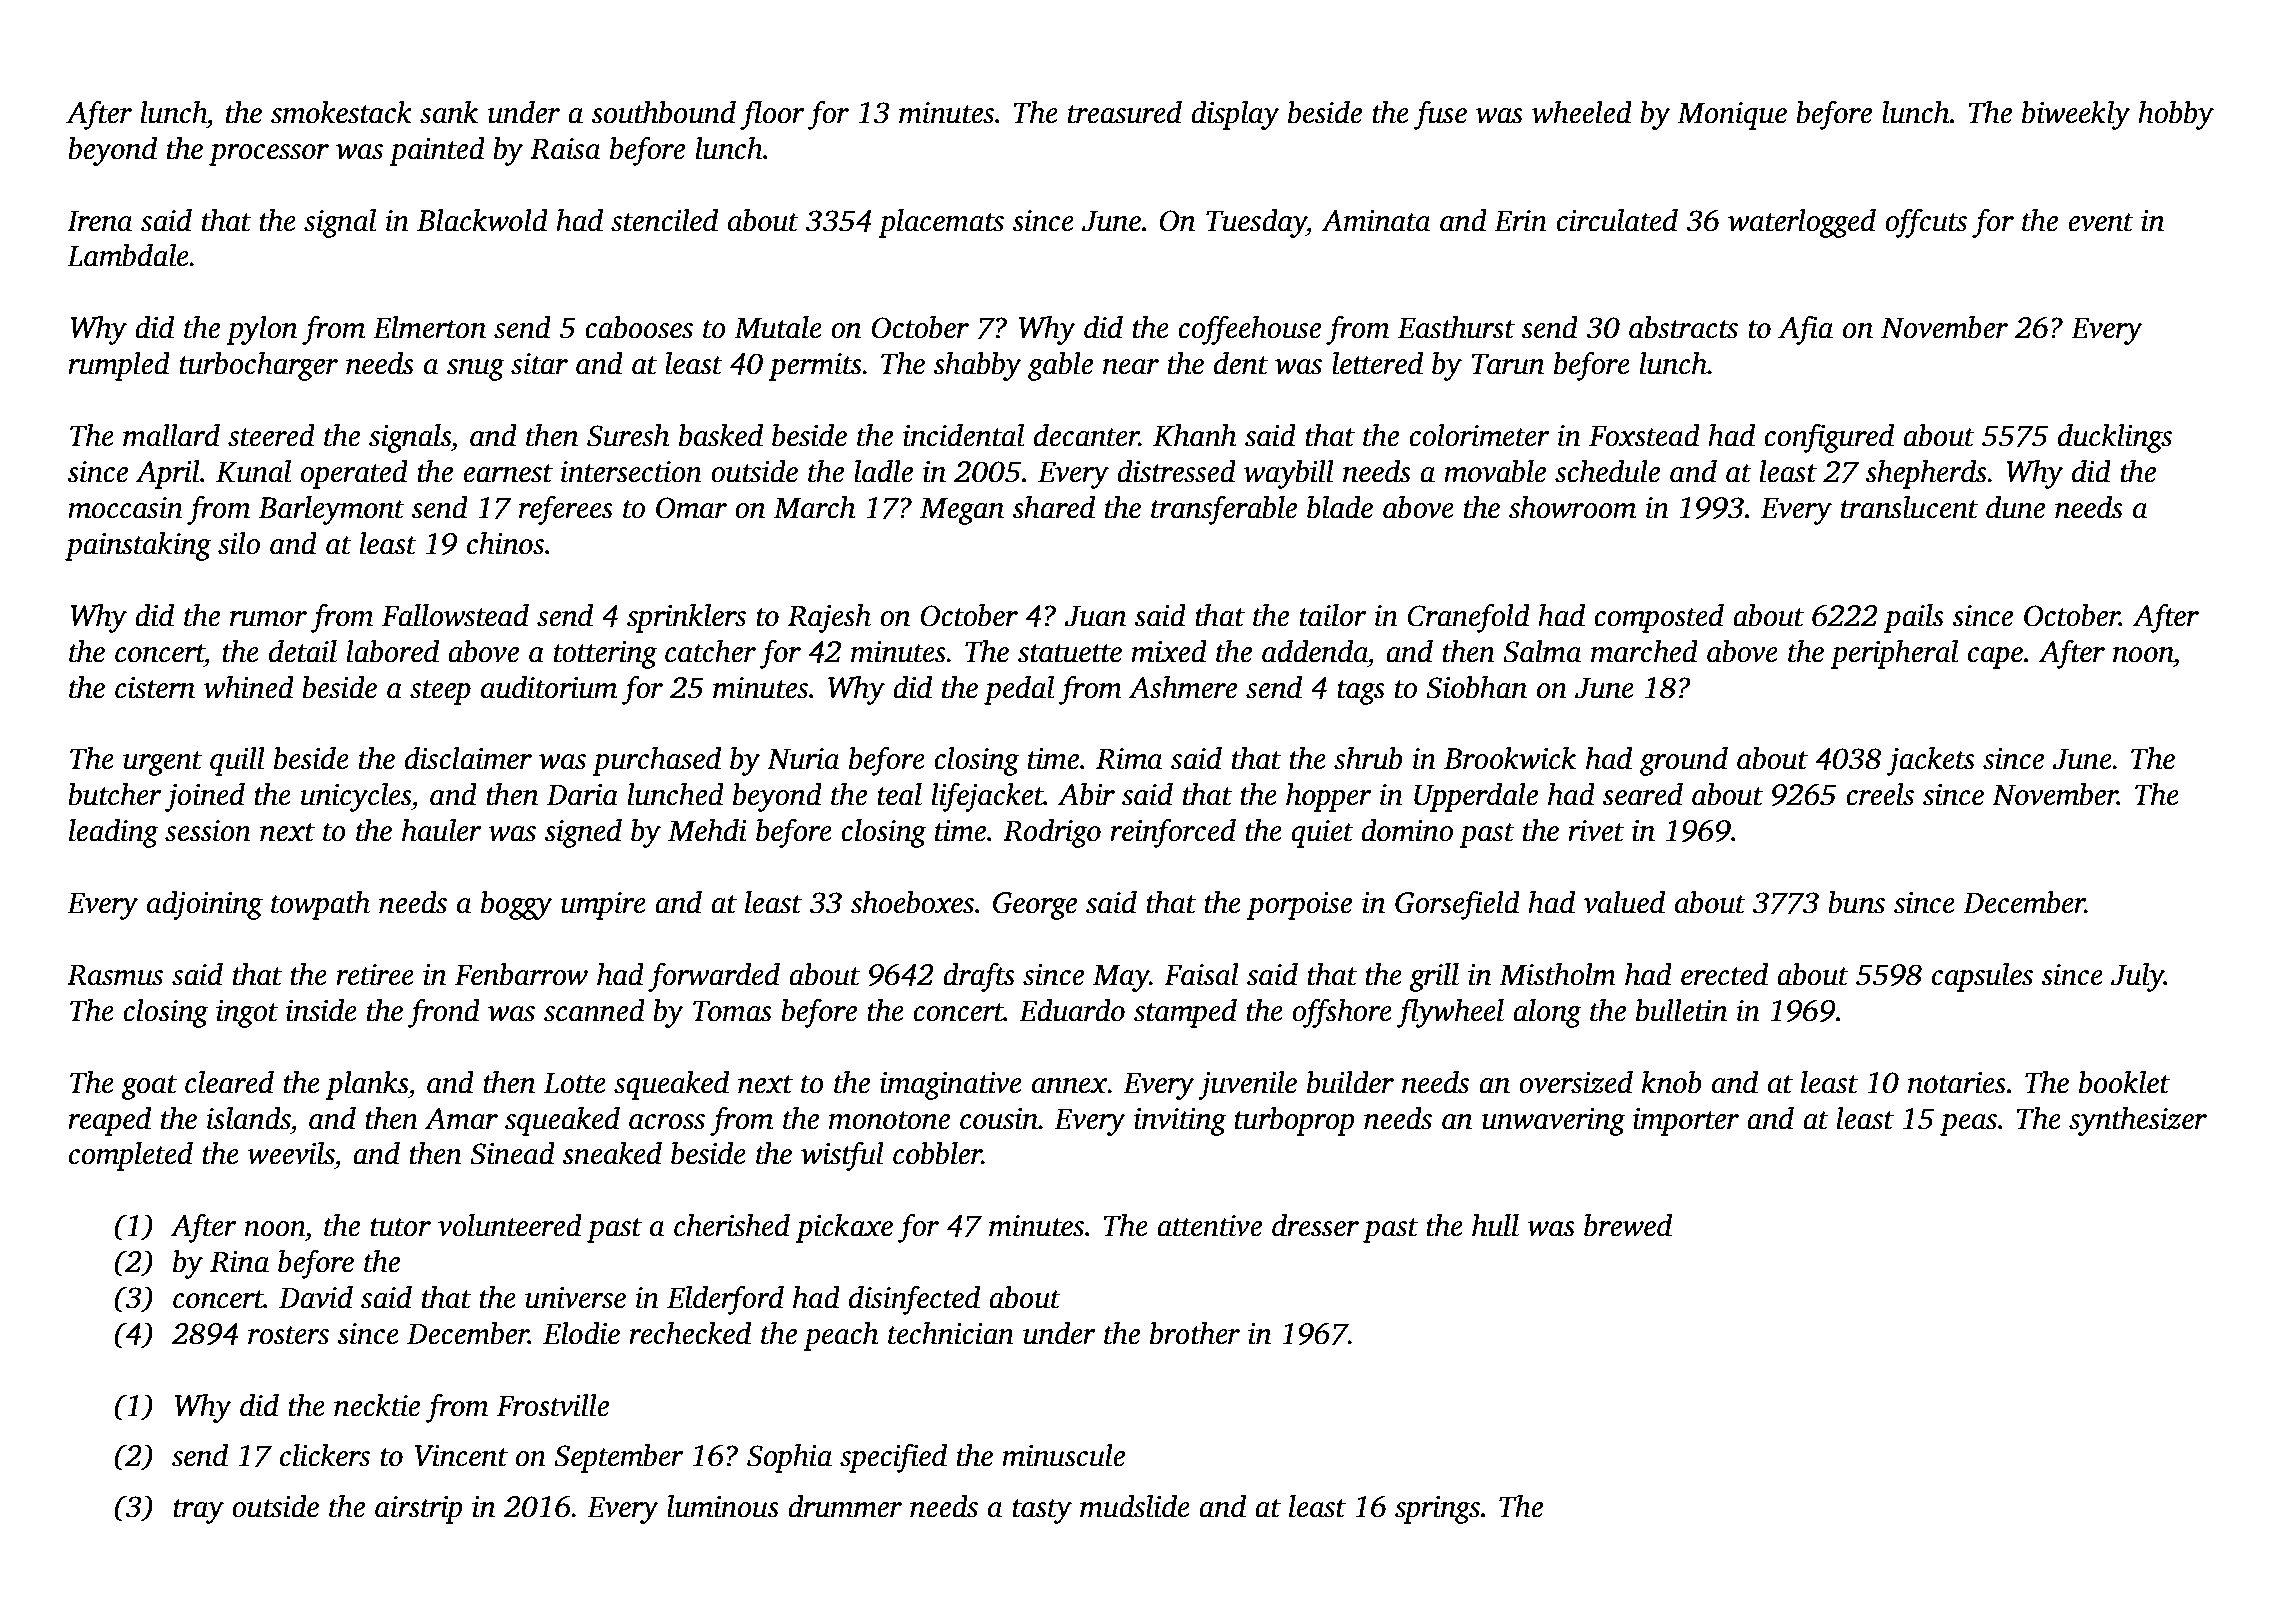  What do you see at coordinates (1968, 1125) in the image?
I see `peas` at bounding box center [1968, 1125].
